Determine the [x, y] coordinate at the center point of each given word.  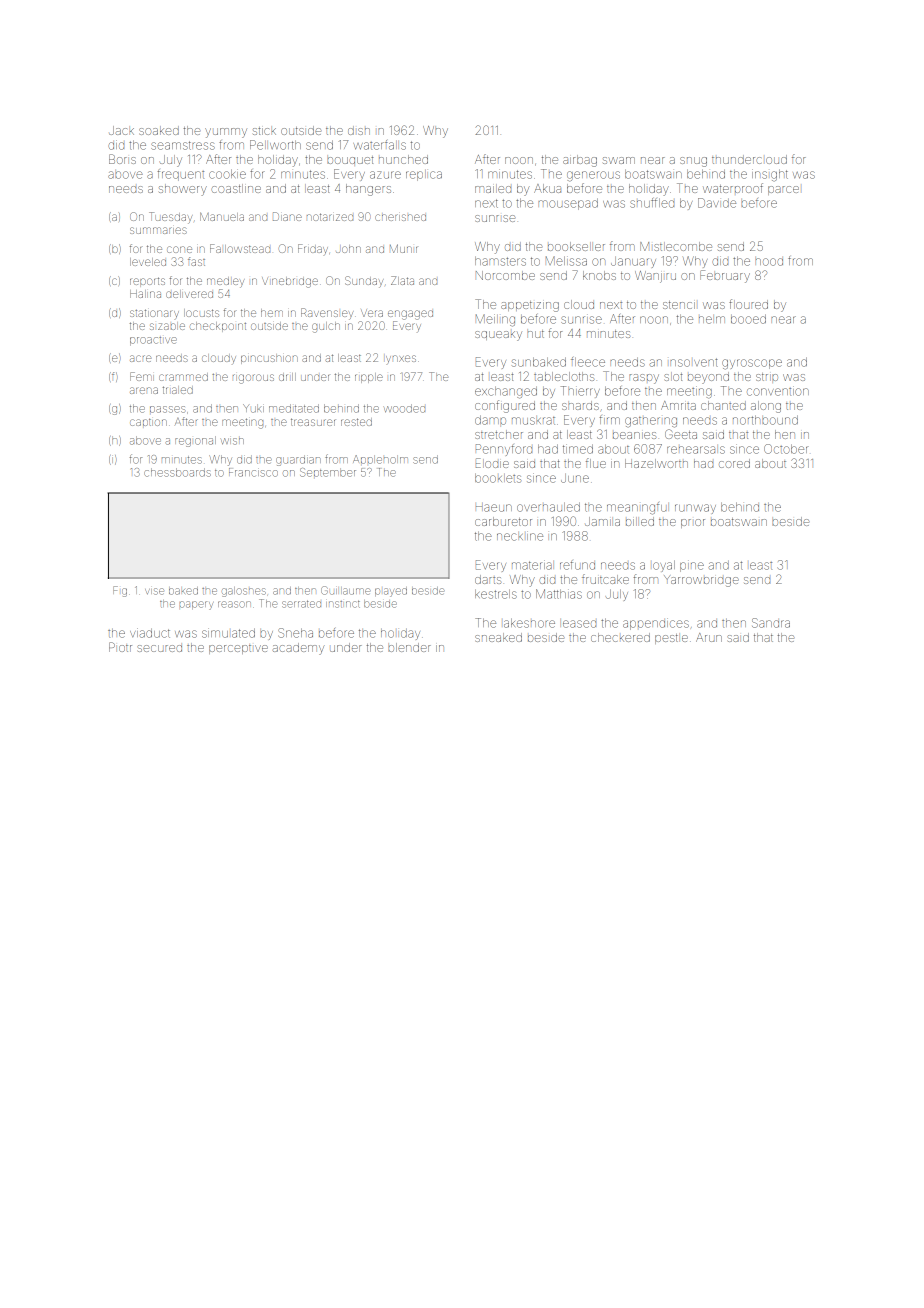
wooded [404, 408]
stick [264, 131]
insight [770, 175]
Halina [145, 294]
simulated [228, 633]
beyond [708, 378]
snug [693, 162]
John [348, 249]
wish [232, 441]
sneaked [498, 637]
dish [359, 130]
